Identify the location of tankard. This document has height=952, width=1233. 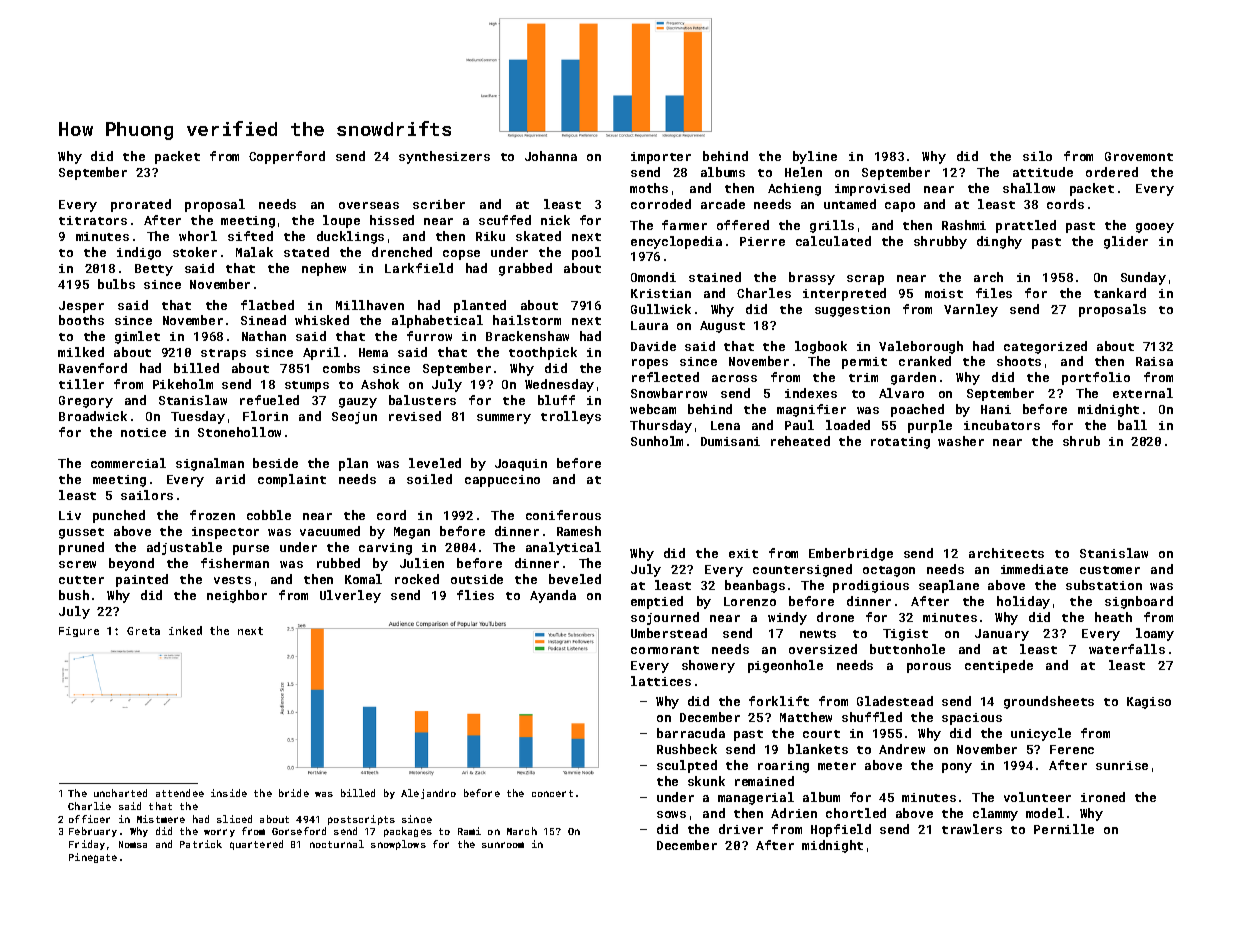
(1120, 293).
